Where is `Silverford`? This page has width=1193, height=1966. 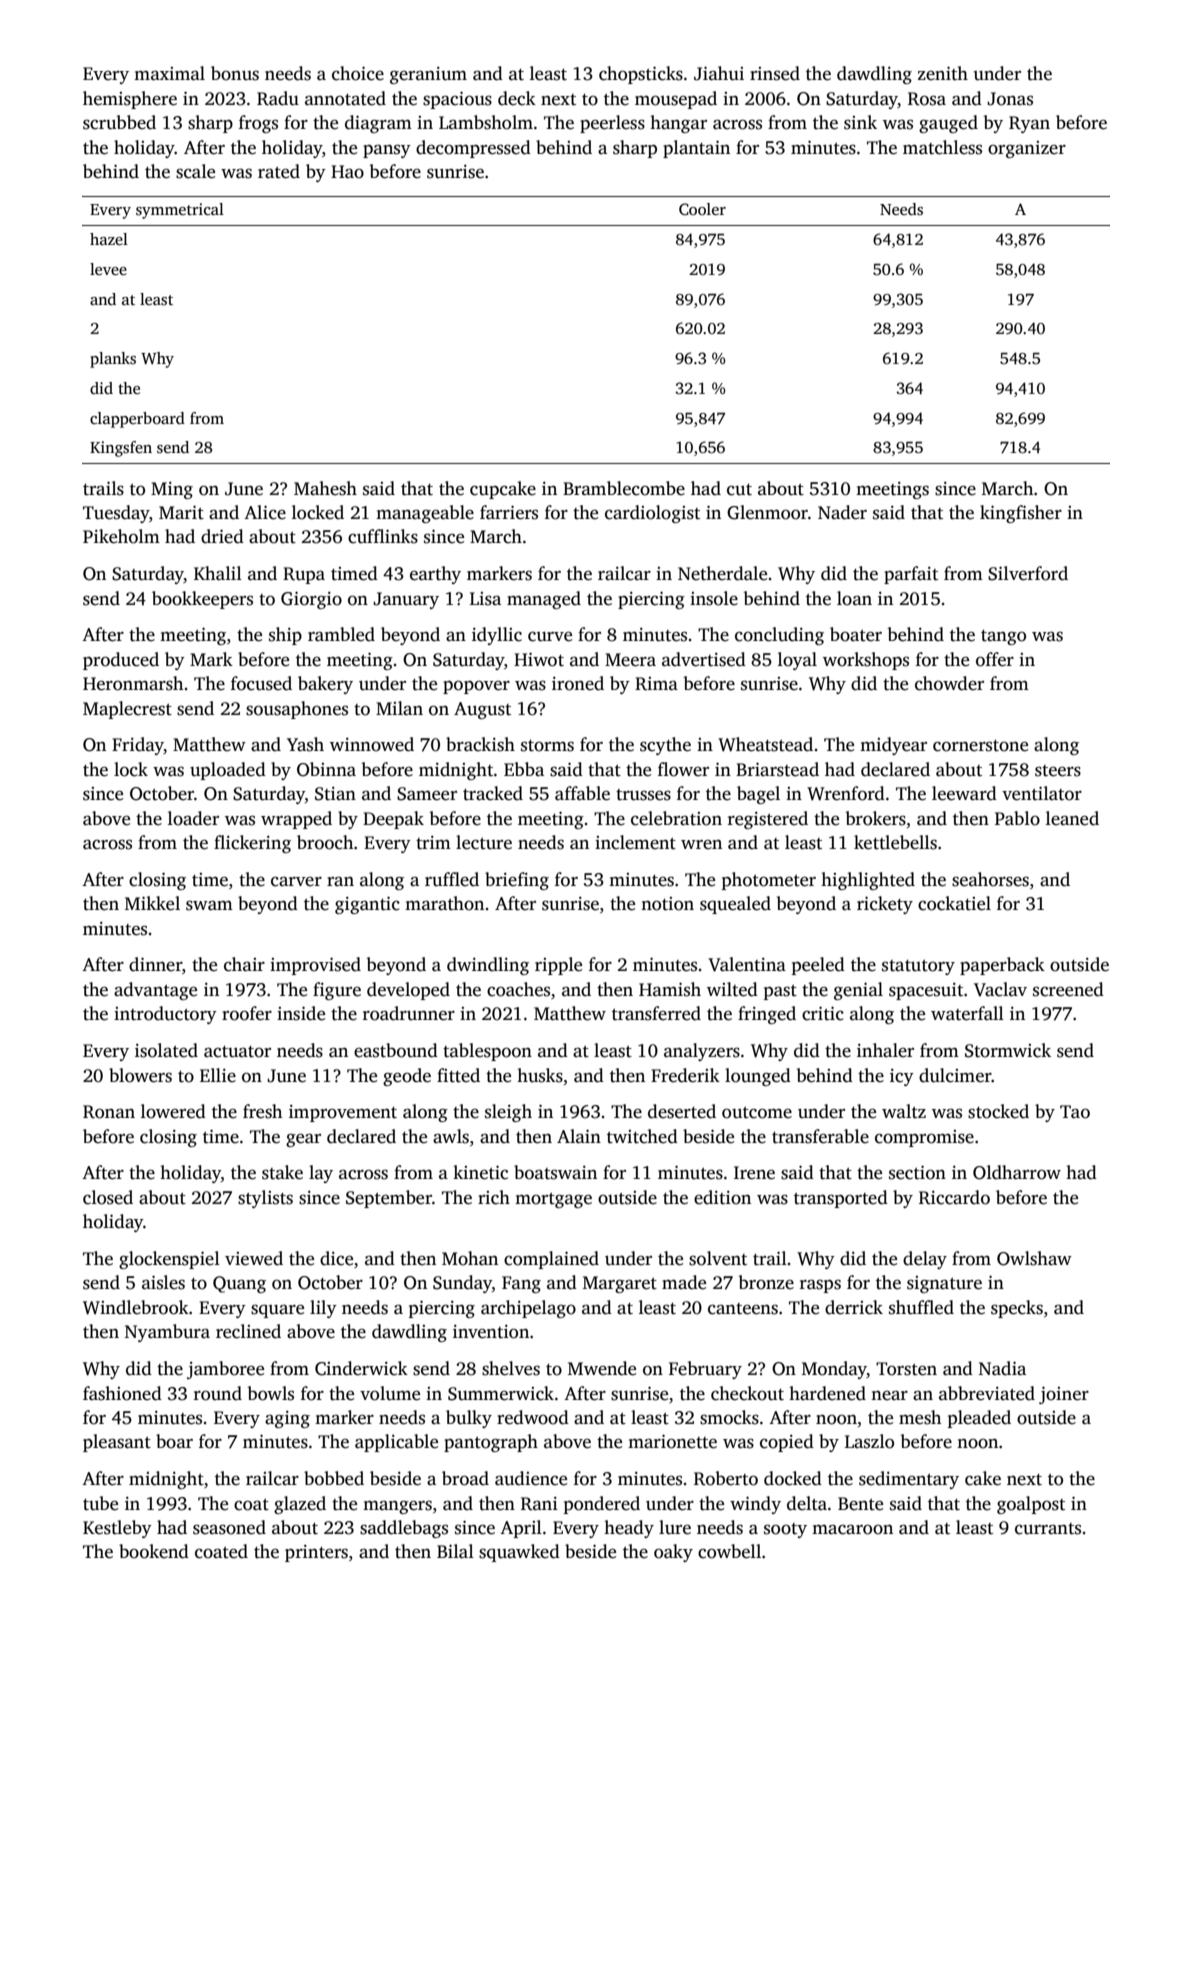
Silverford is located at coordinates (1028, 573).
